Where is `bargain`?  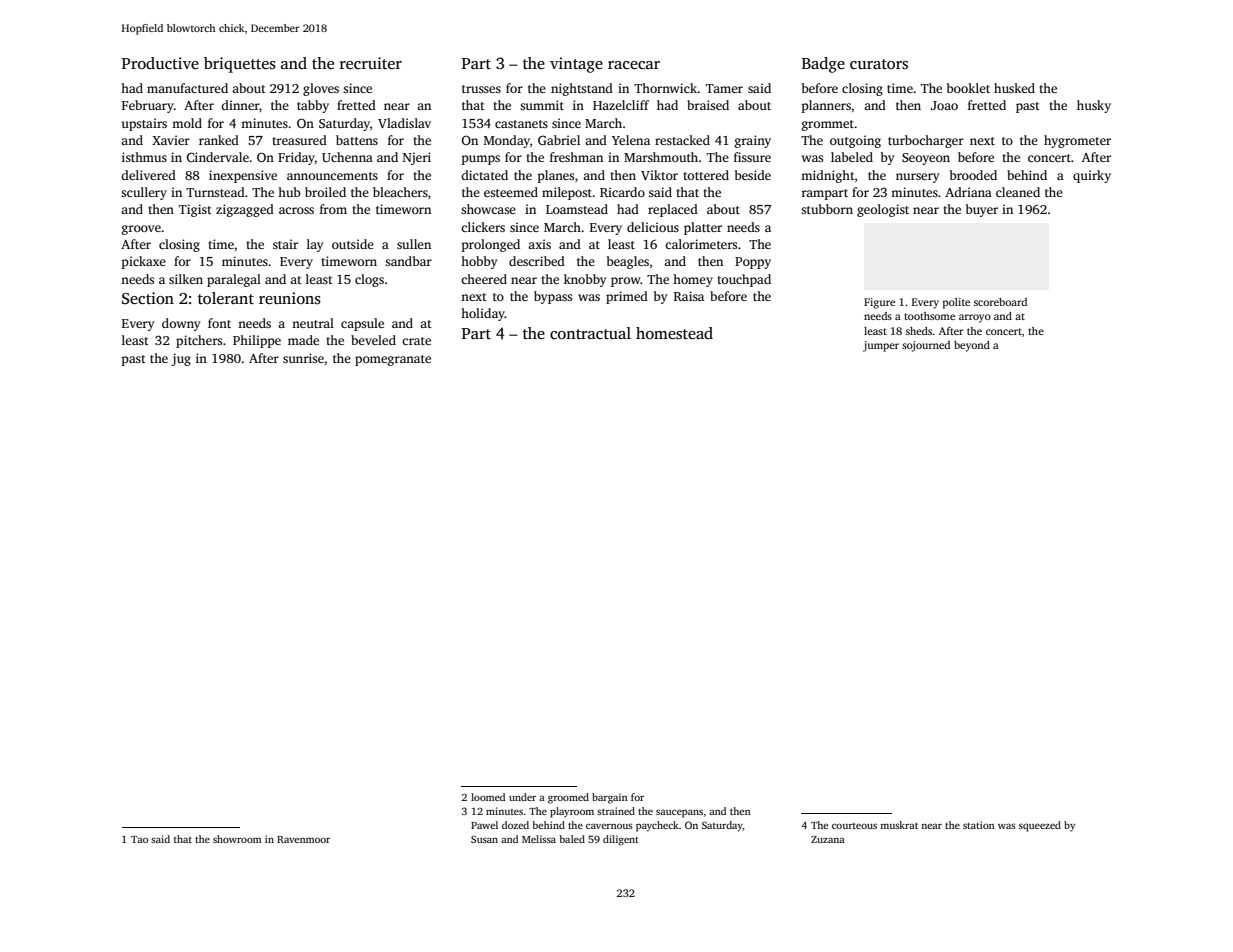
bargain is located at coordinates (610, 798).
